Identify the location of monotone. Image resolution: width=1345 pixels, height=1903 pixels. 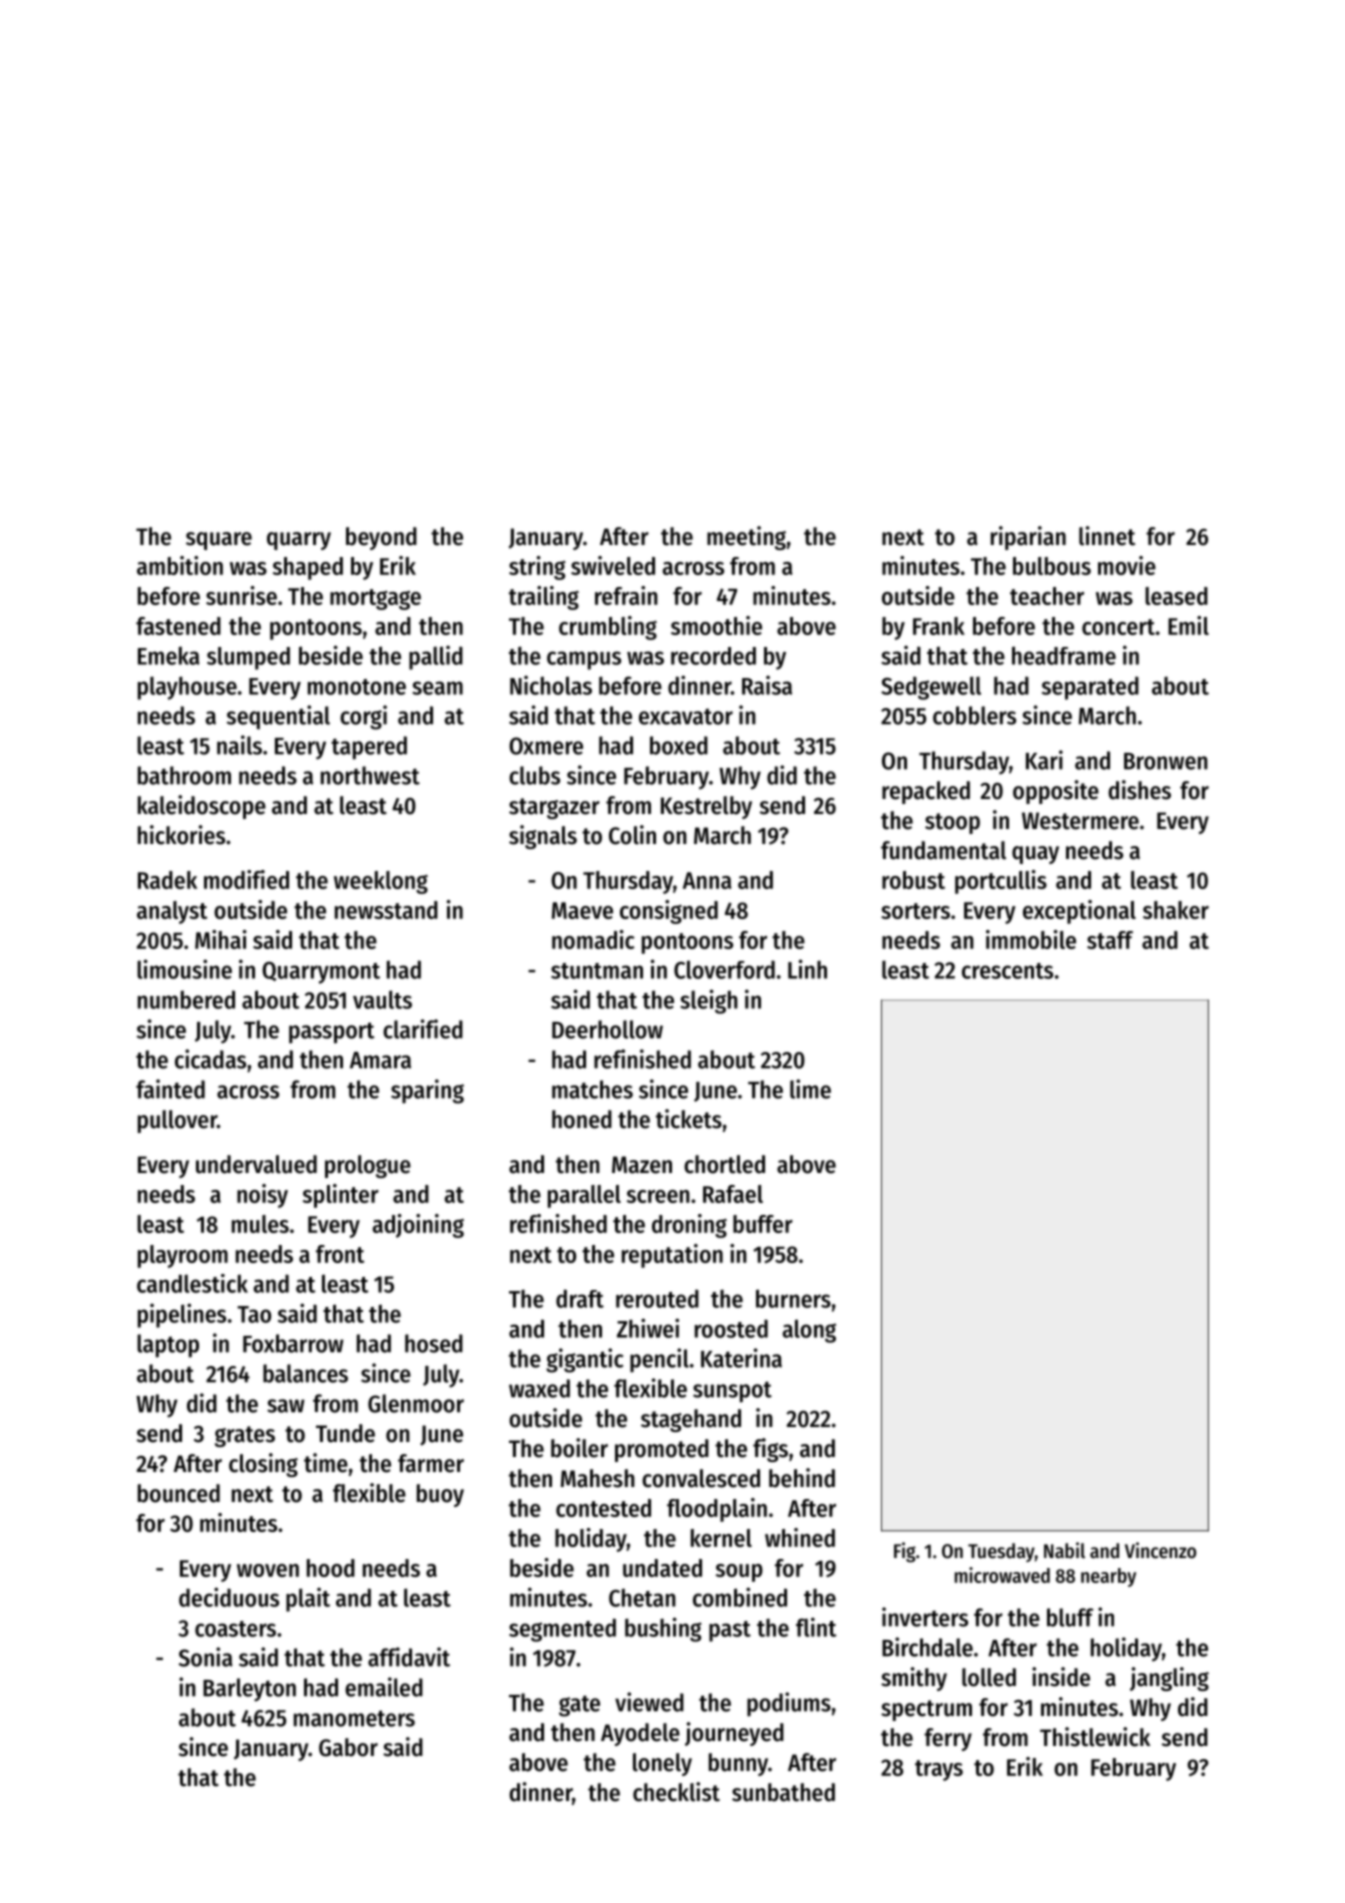
(357, 687).
